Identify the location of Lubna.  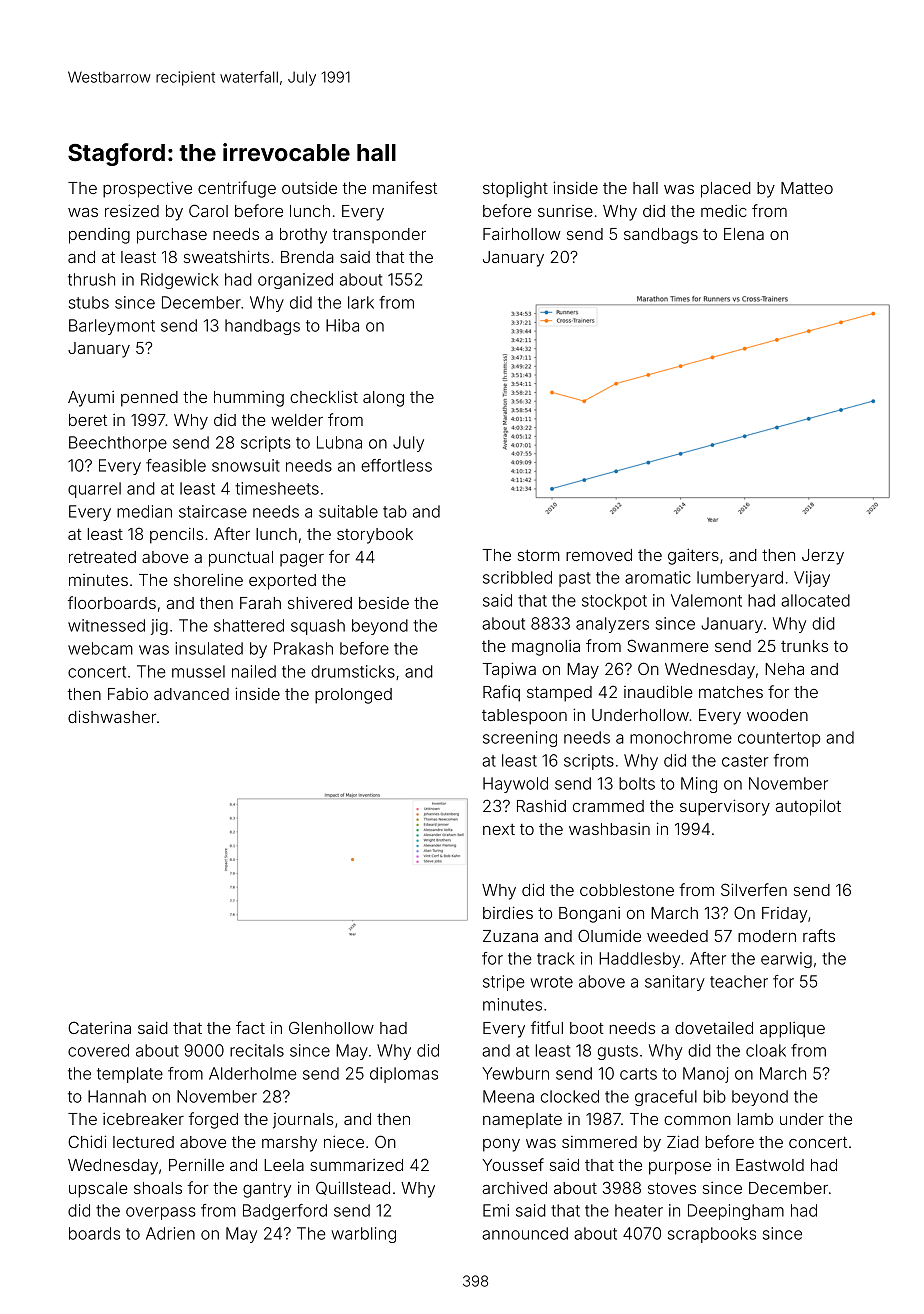
(339, 442).
